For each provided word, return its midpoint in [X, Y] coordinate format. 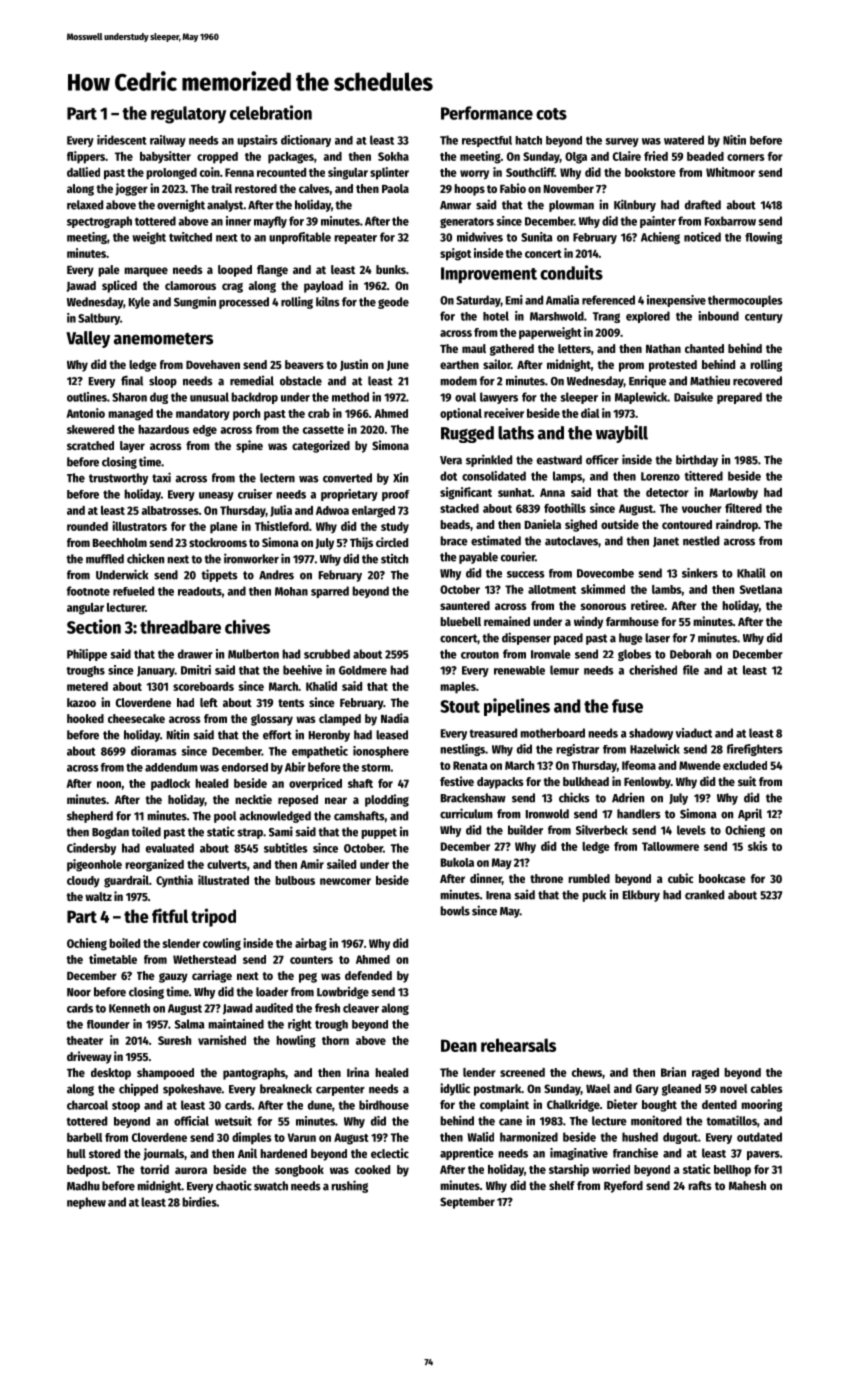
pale [109, 271]
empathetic [320, 752]
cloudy [83, 881]
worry [474, 175]
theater [85, 1040]
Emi [514, 300]
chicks [574, 797]
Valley [88, 339]
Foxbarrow [730, 221]
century [764, 318]
